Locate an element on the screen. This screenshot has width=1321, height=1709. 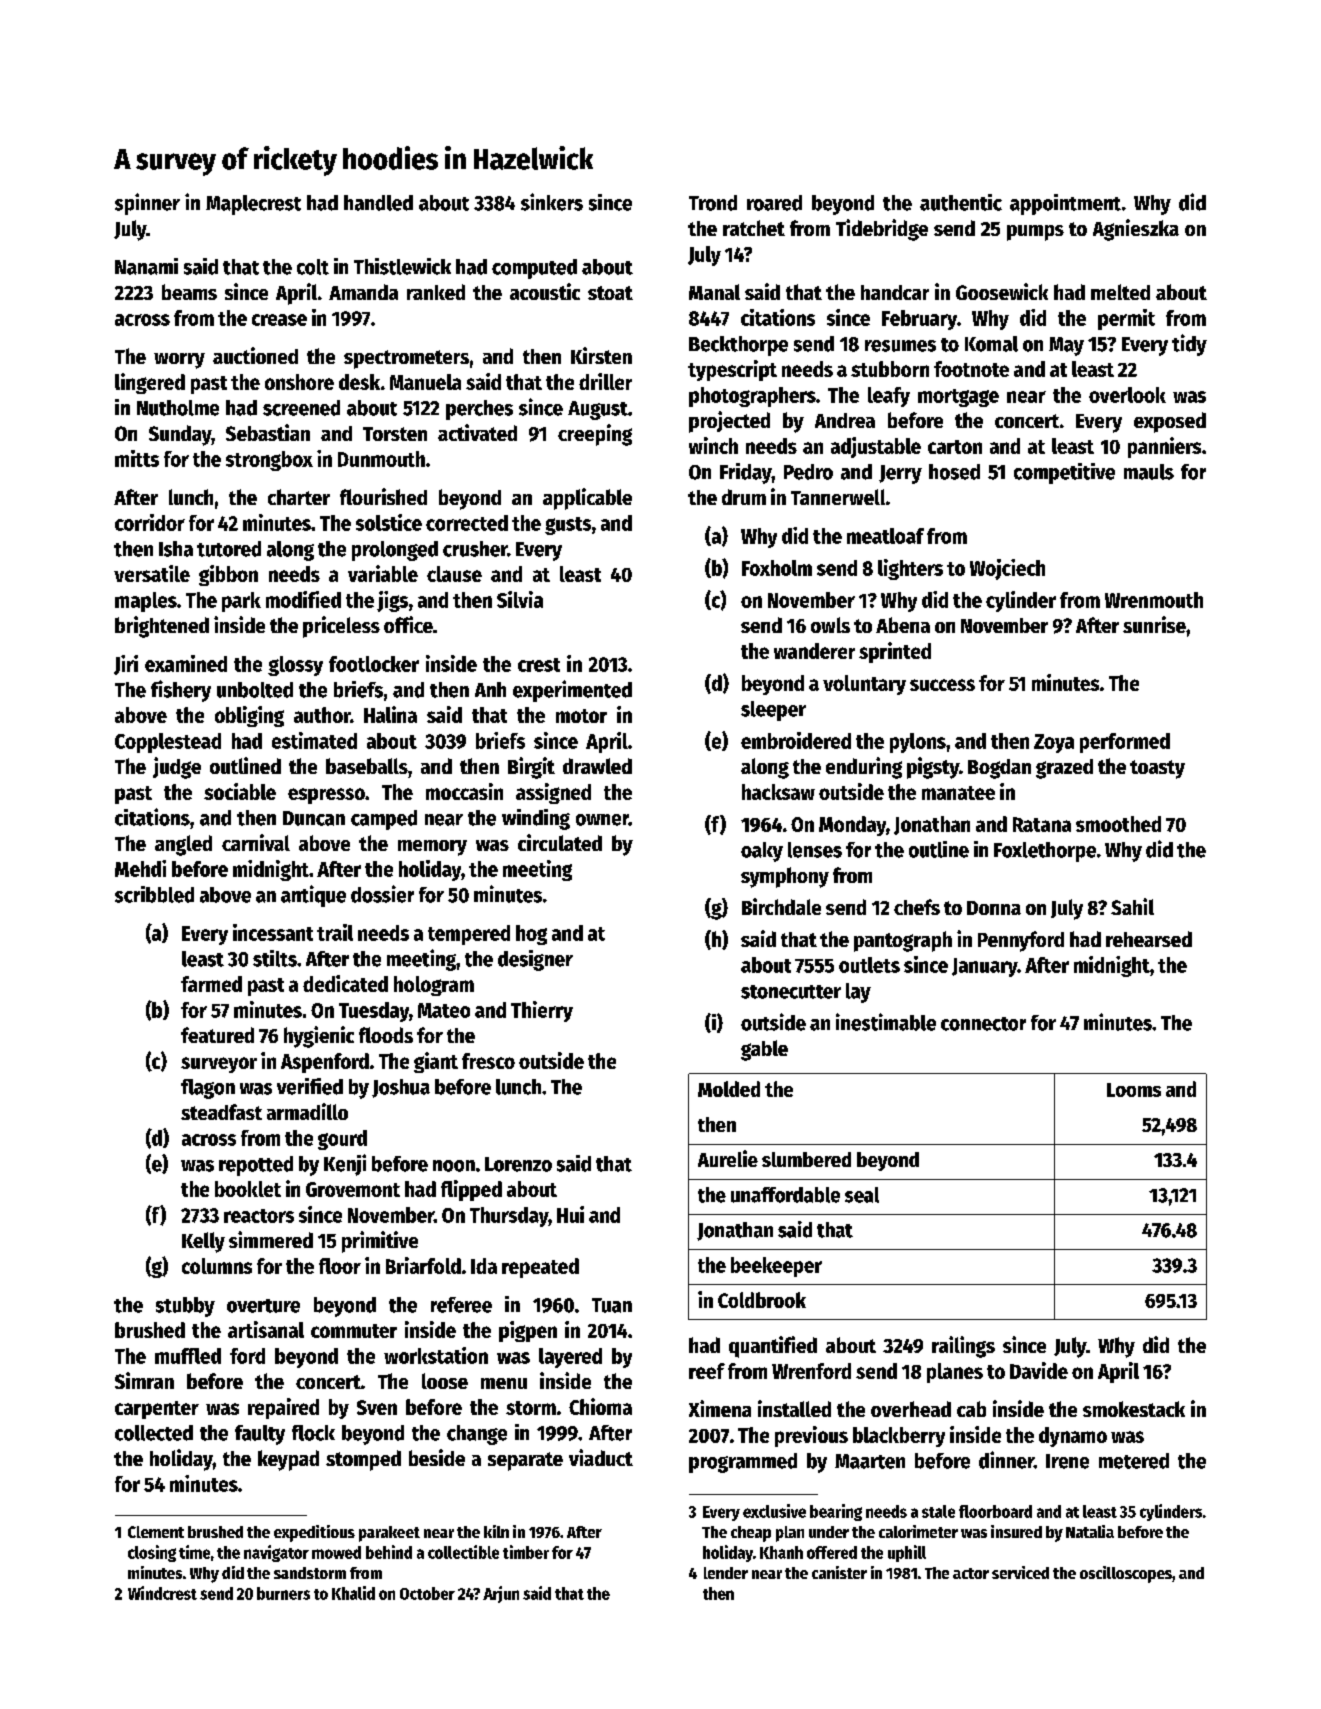
sinkers is located at coordinates (552, 202).
